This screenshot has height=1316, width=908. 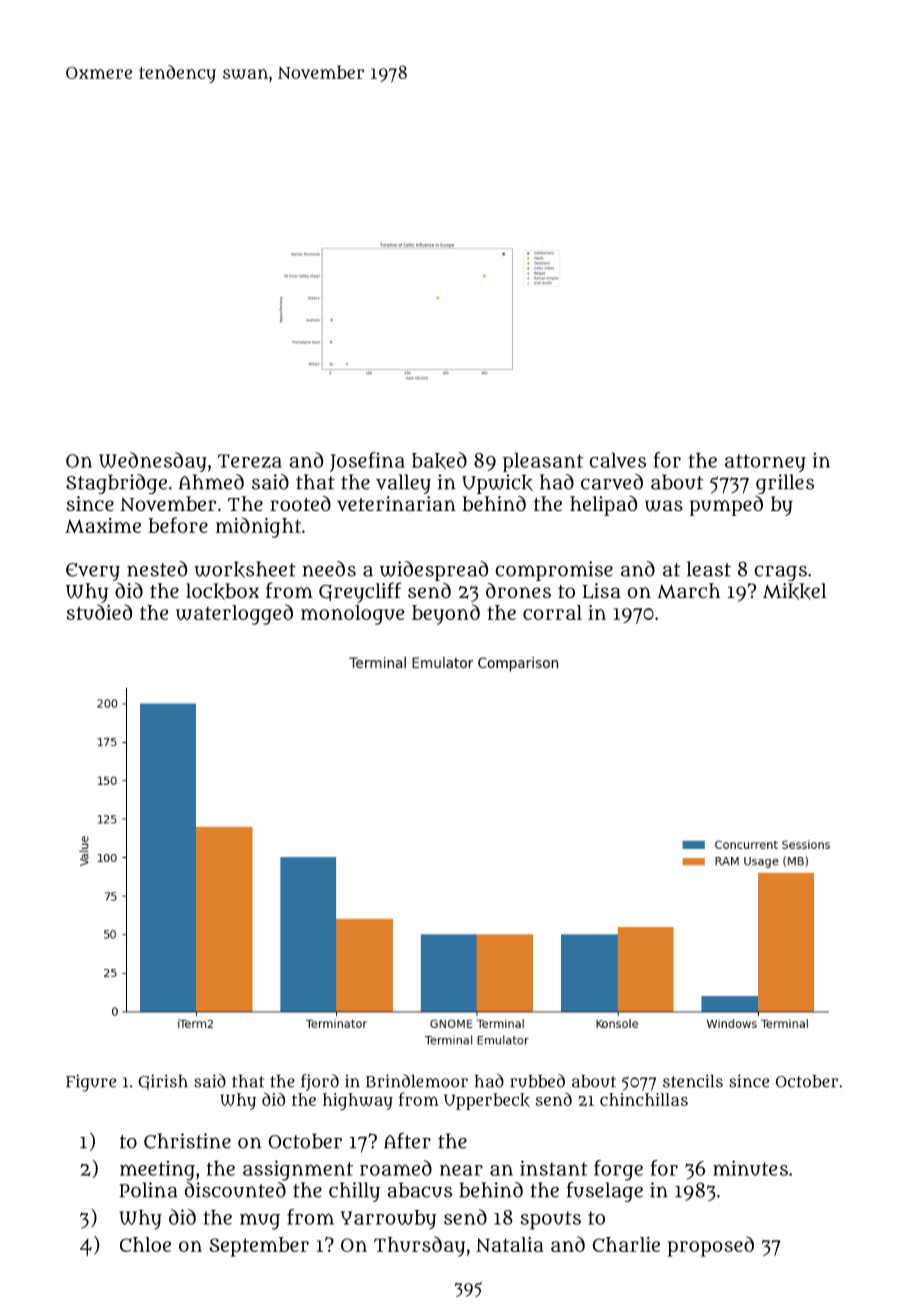 I want to click on minutes, so click(x=750, y=1168).
